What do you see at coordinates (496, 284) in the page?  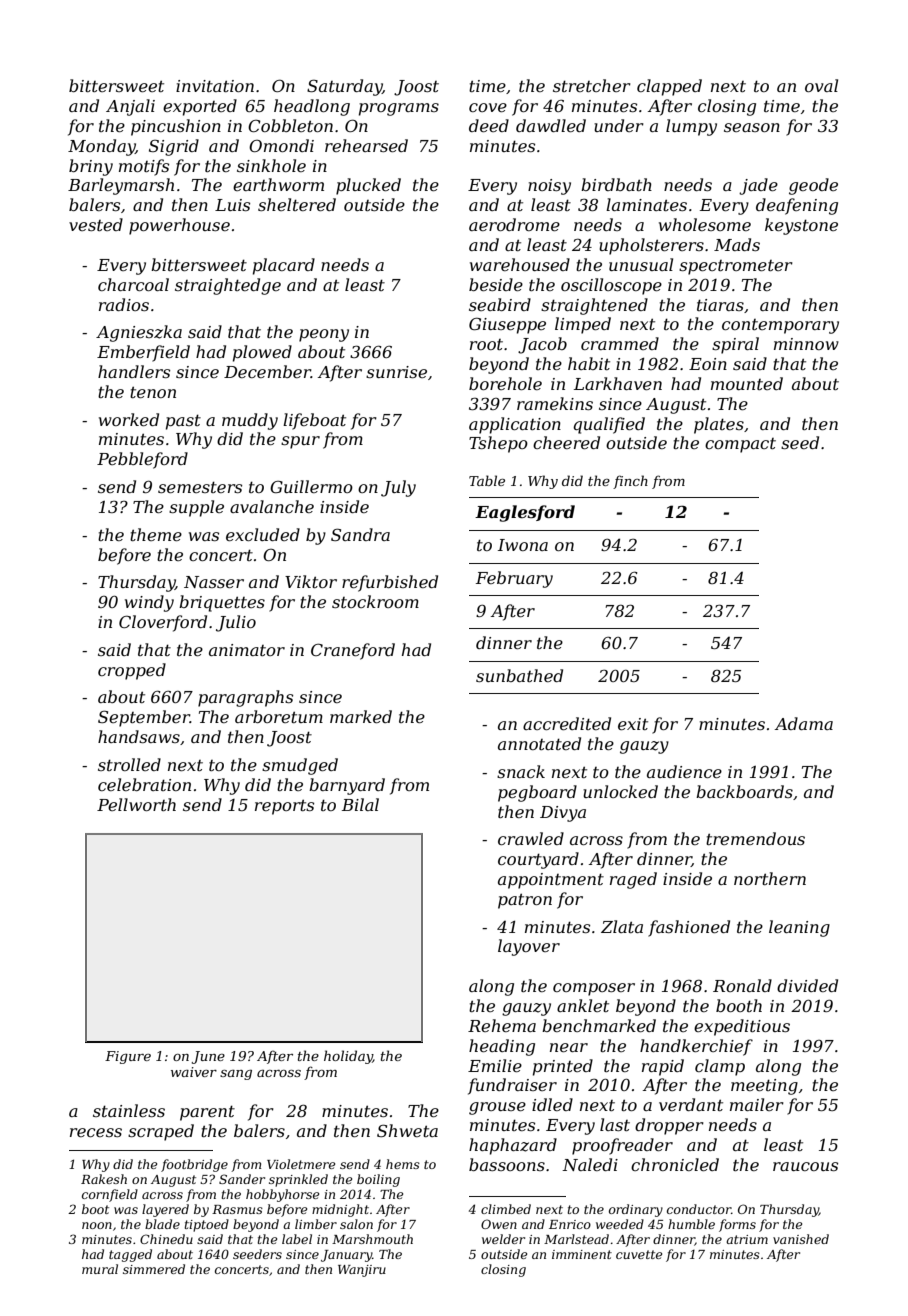 I see `beside` at bounding box center [496, 284].
